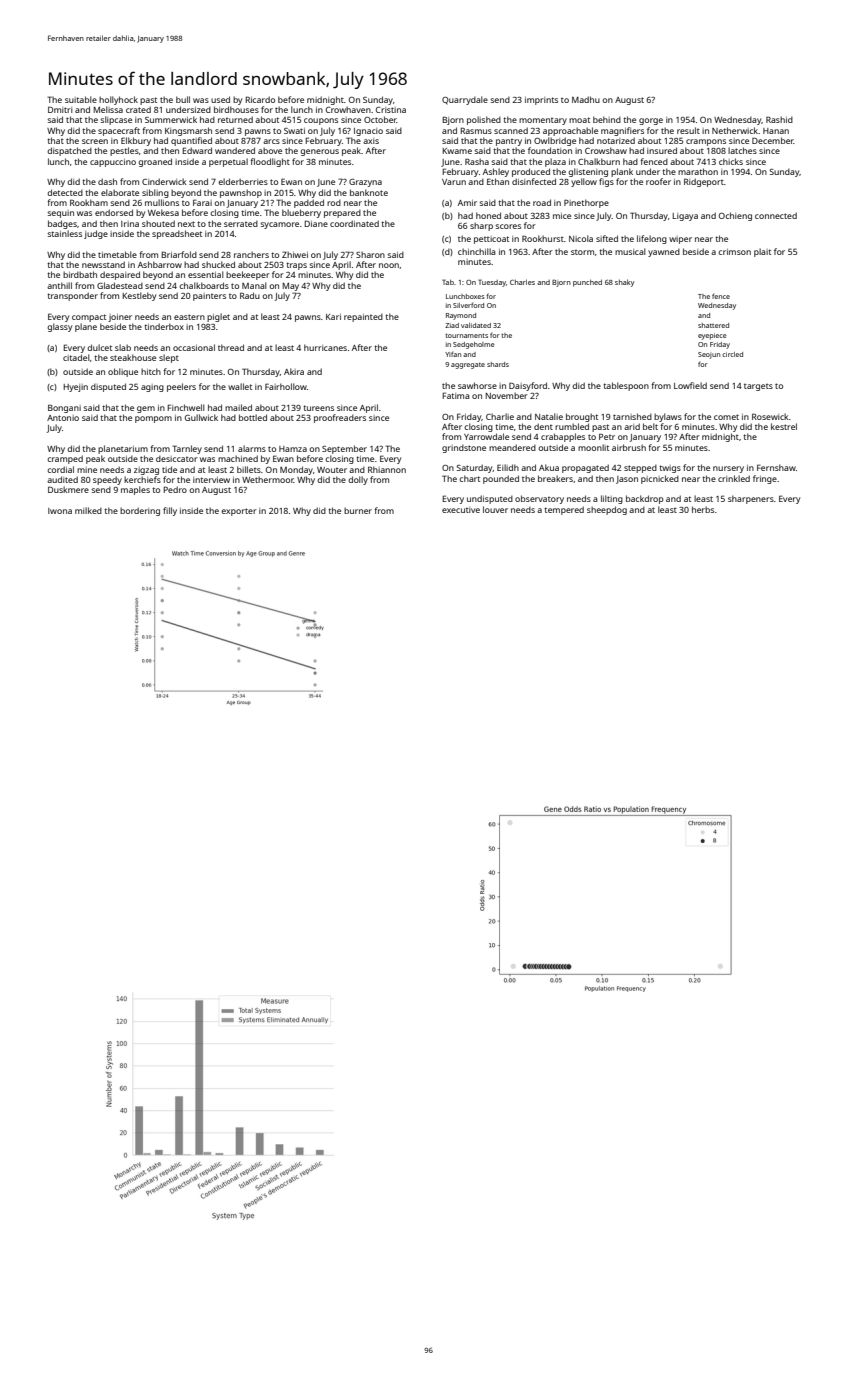  I want to click on honed, so click(488, 215).
